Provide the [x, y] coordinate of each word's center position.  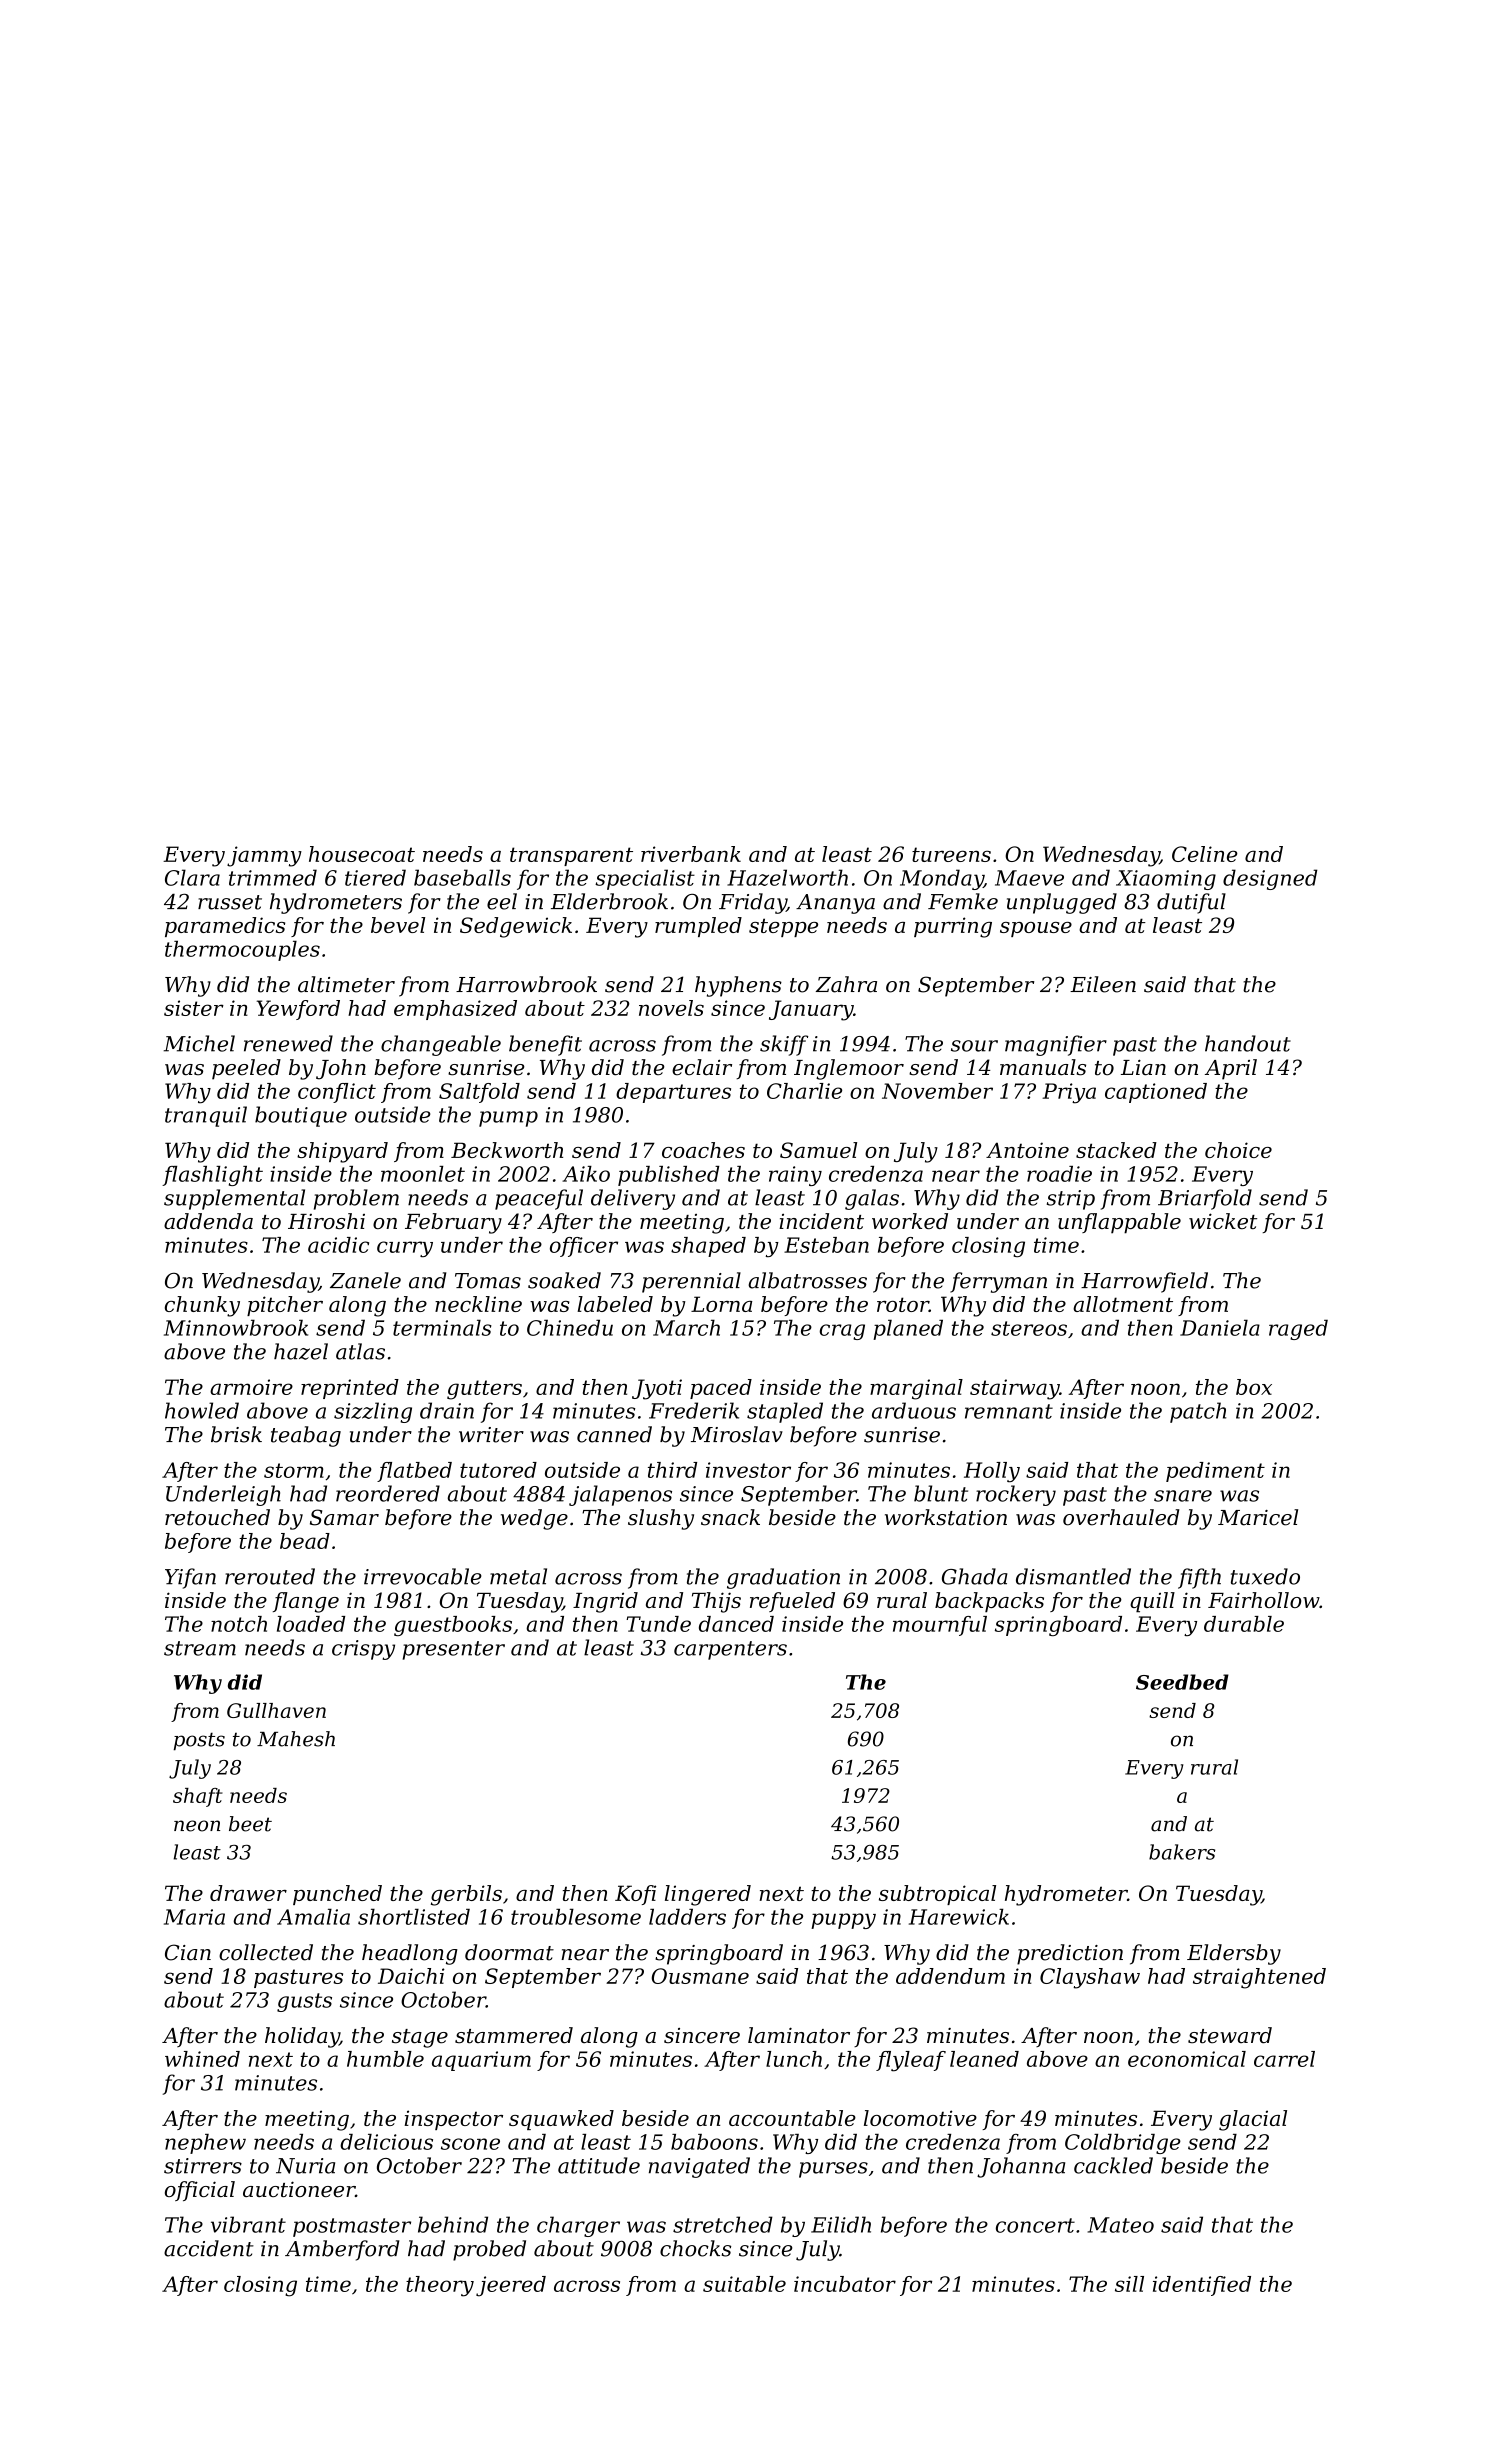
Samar [344, 1517]
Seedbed [1182, 1682]
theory [440, 2286]
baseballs [462, 877]
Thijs [716, 1602]
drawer [248, 1893]
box [1254, 1387]
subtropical [937, 1895]
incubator [845, 2284]
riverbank [691, 854]
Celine [1205, 854]
